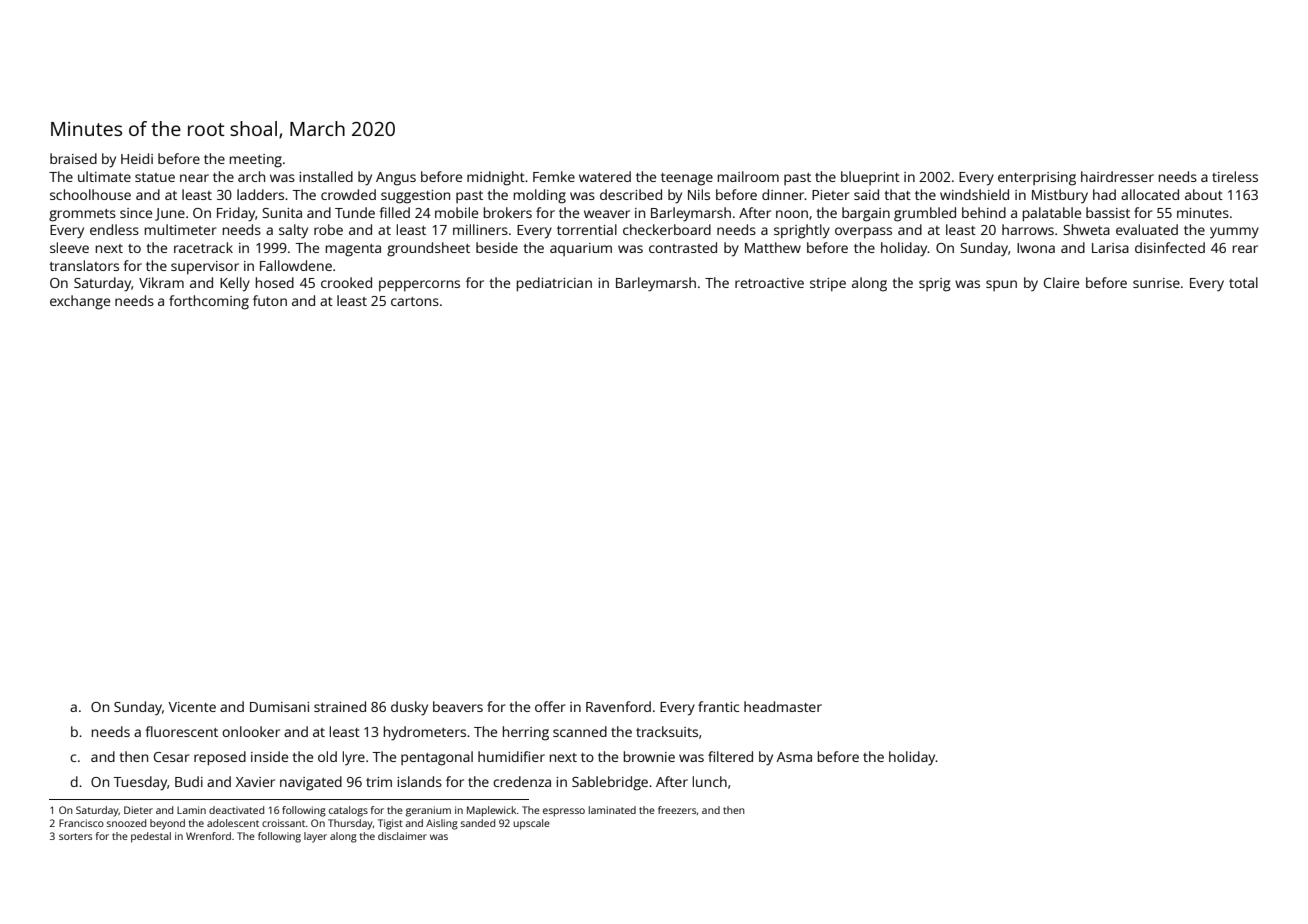 The width and height of the image is (1308, 924). I want to click on herring, so click(526, 733).
